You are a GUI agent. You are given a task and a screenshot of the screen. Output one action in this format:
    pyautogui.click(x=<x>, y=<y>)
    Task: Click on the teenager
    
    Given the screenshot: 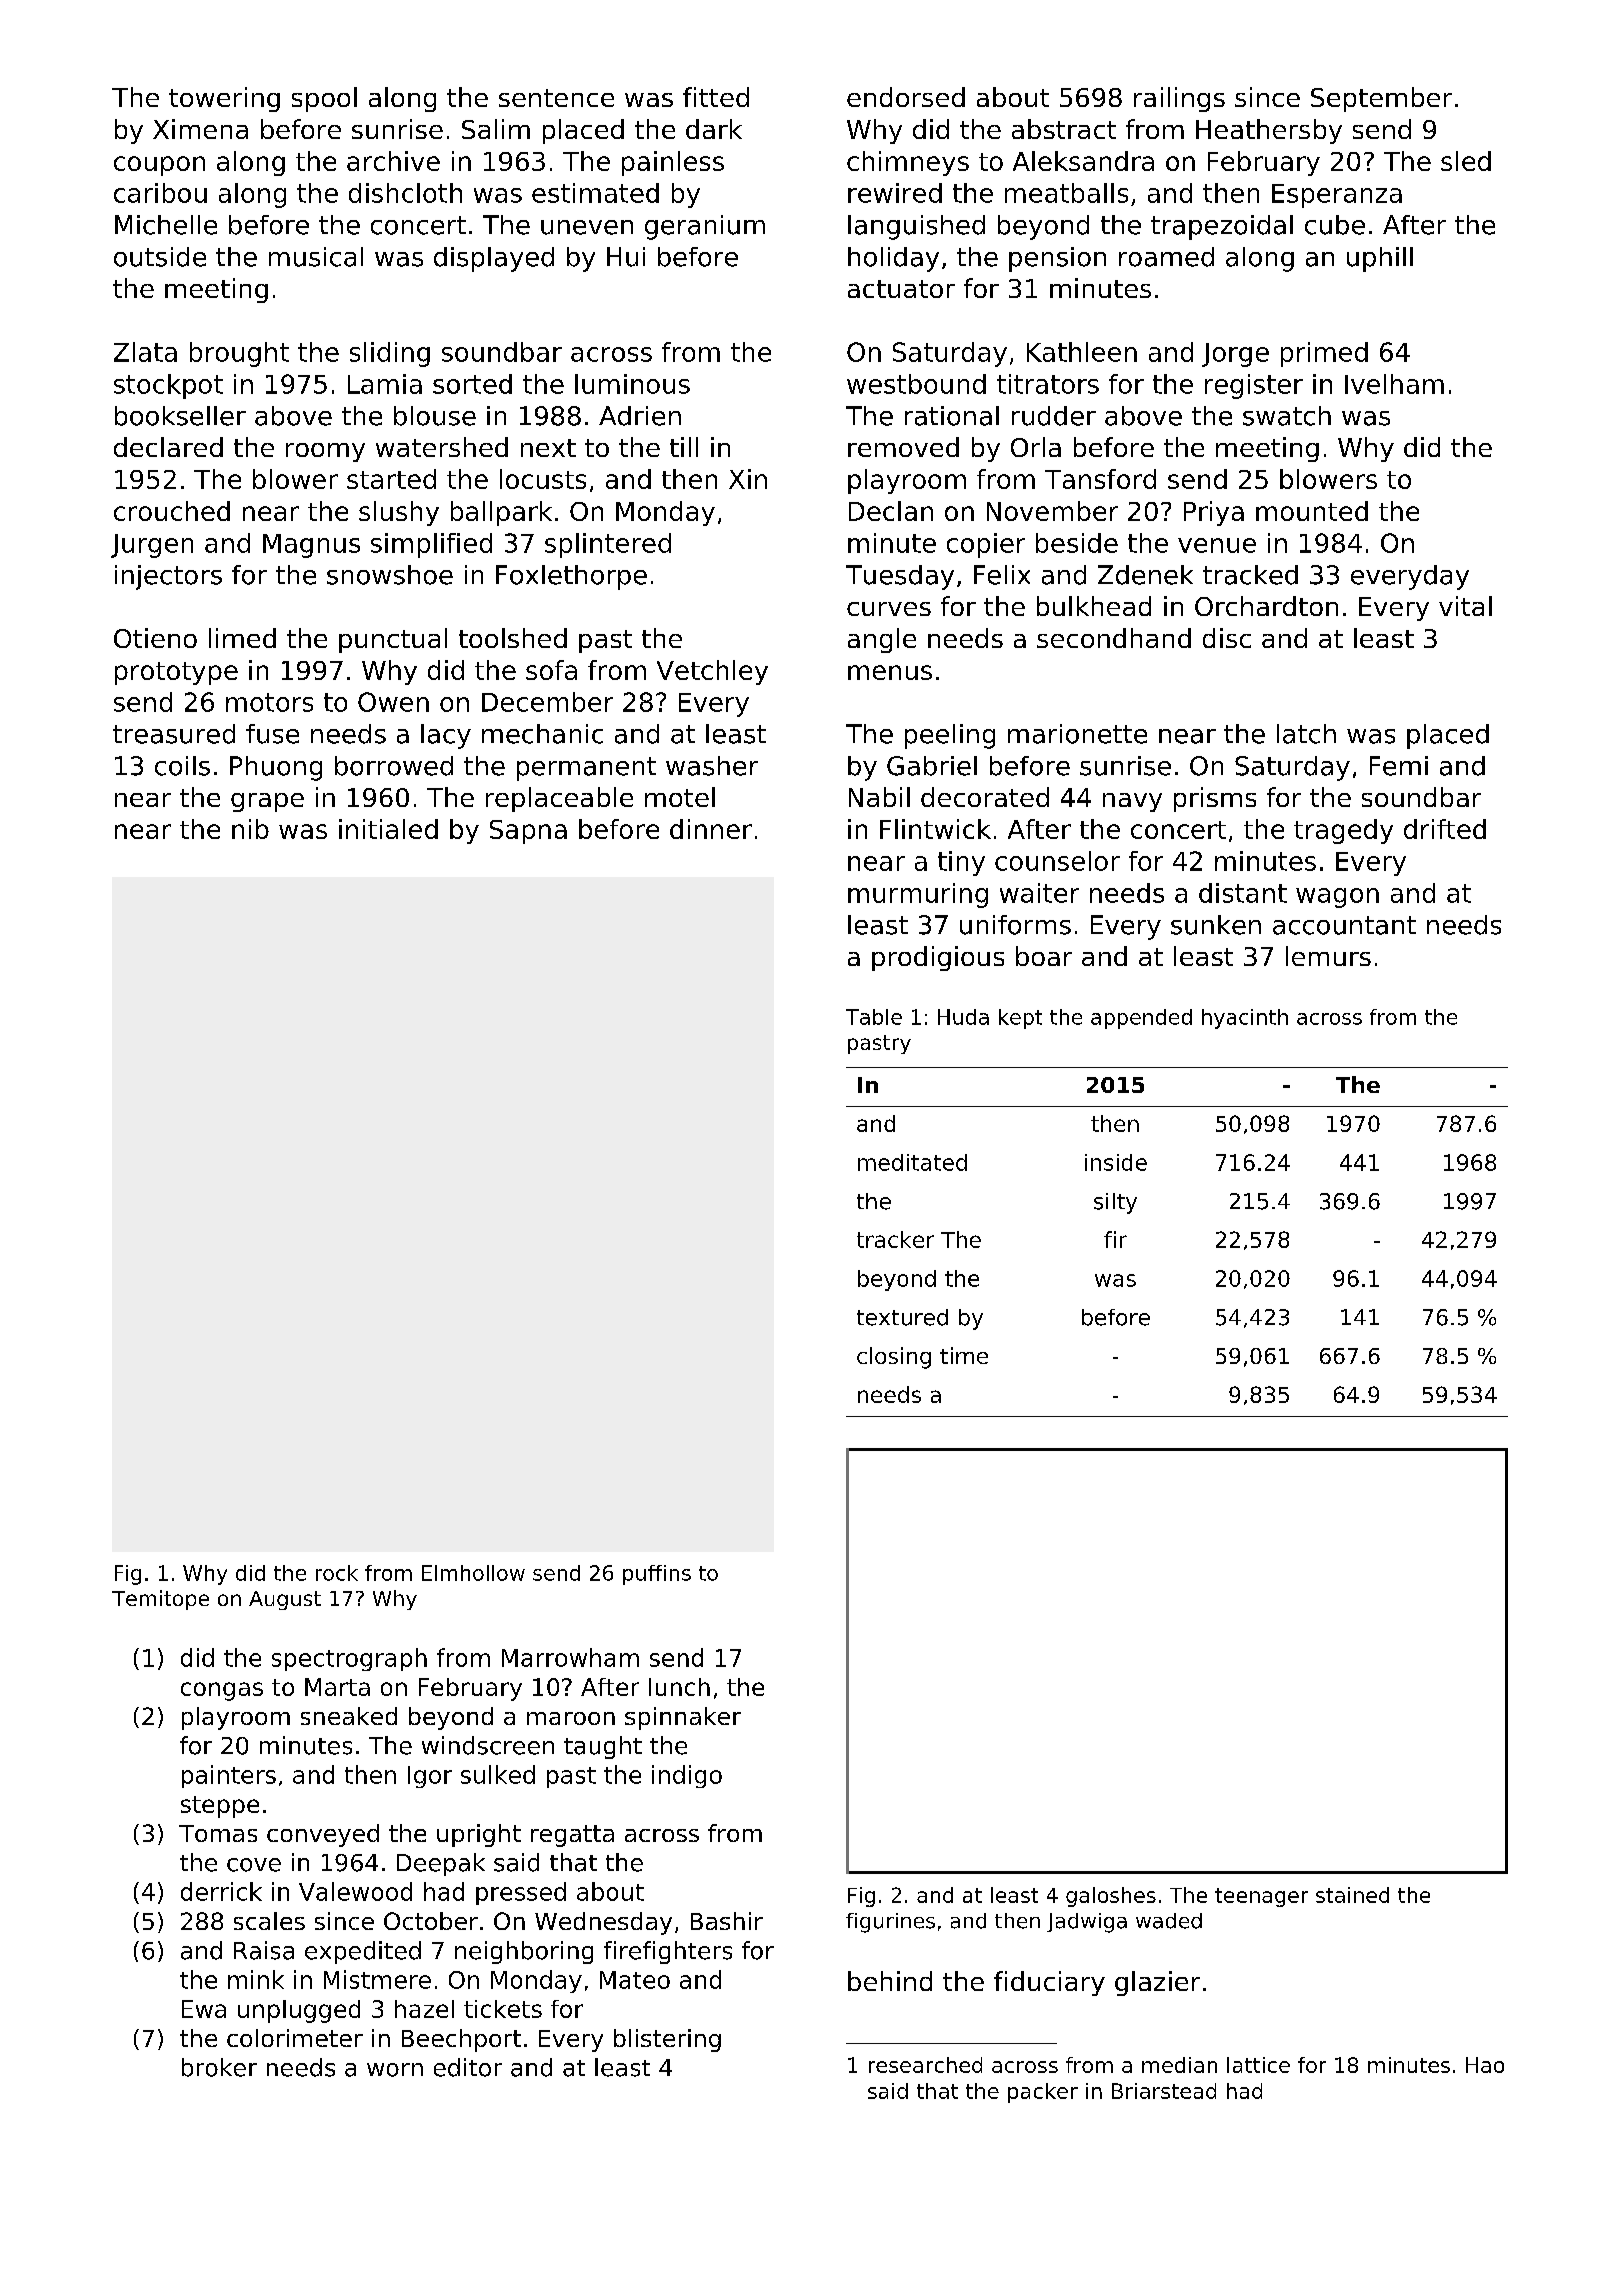 What is the action you would take?
    pyautogui.click(x=1261, y=1897)
